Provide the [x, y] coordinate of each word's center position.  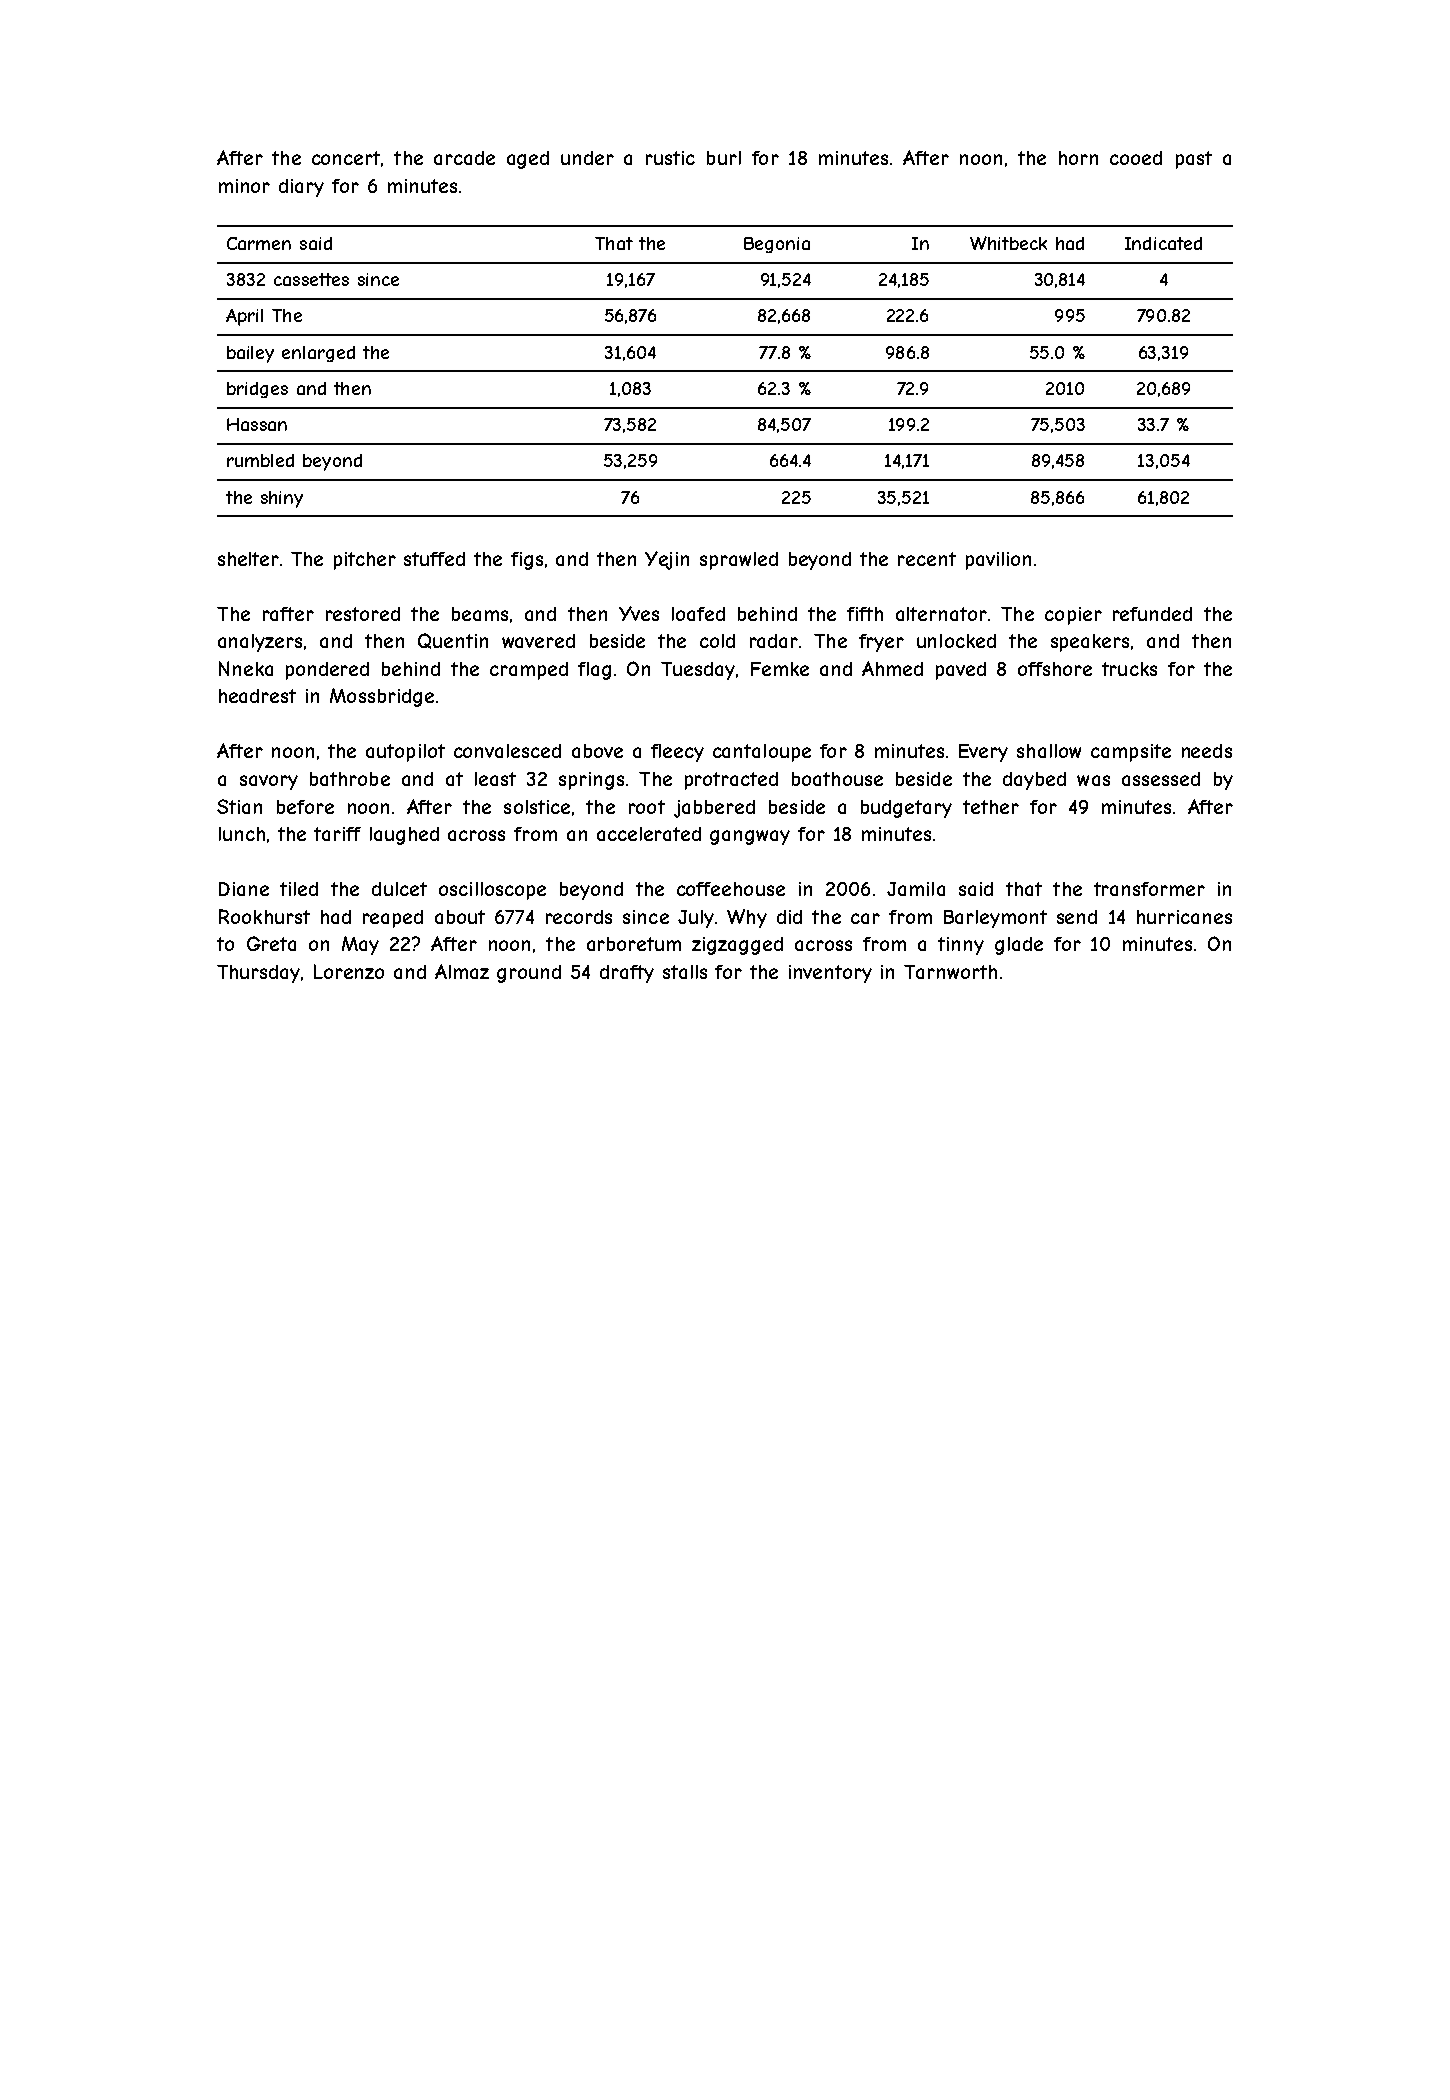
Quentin [453, 641]
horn [1078, 158]
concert [346, 158]
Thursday [258, 974]
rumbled [260, 460]
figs [527, 561]
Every [983, 753]
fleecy [677, 753]
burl [724, 158]
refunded [1152, 614]
